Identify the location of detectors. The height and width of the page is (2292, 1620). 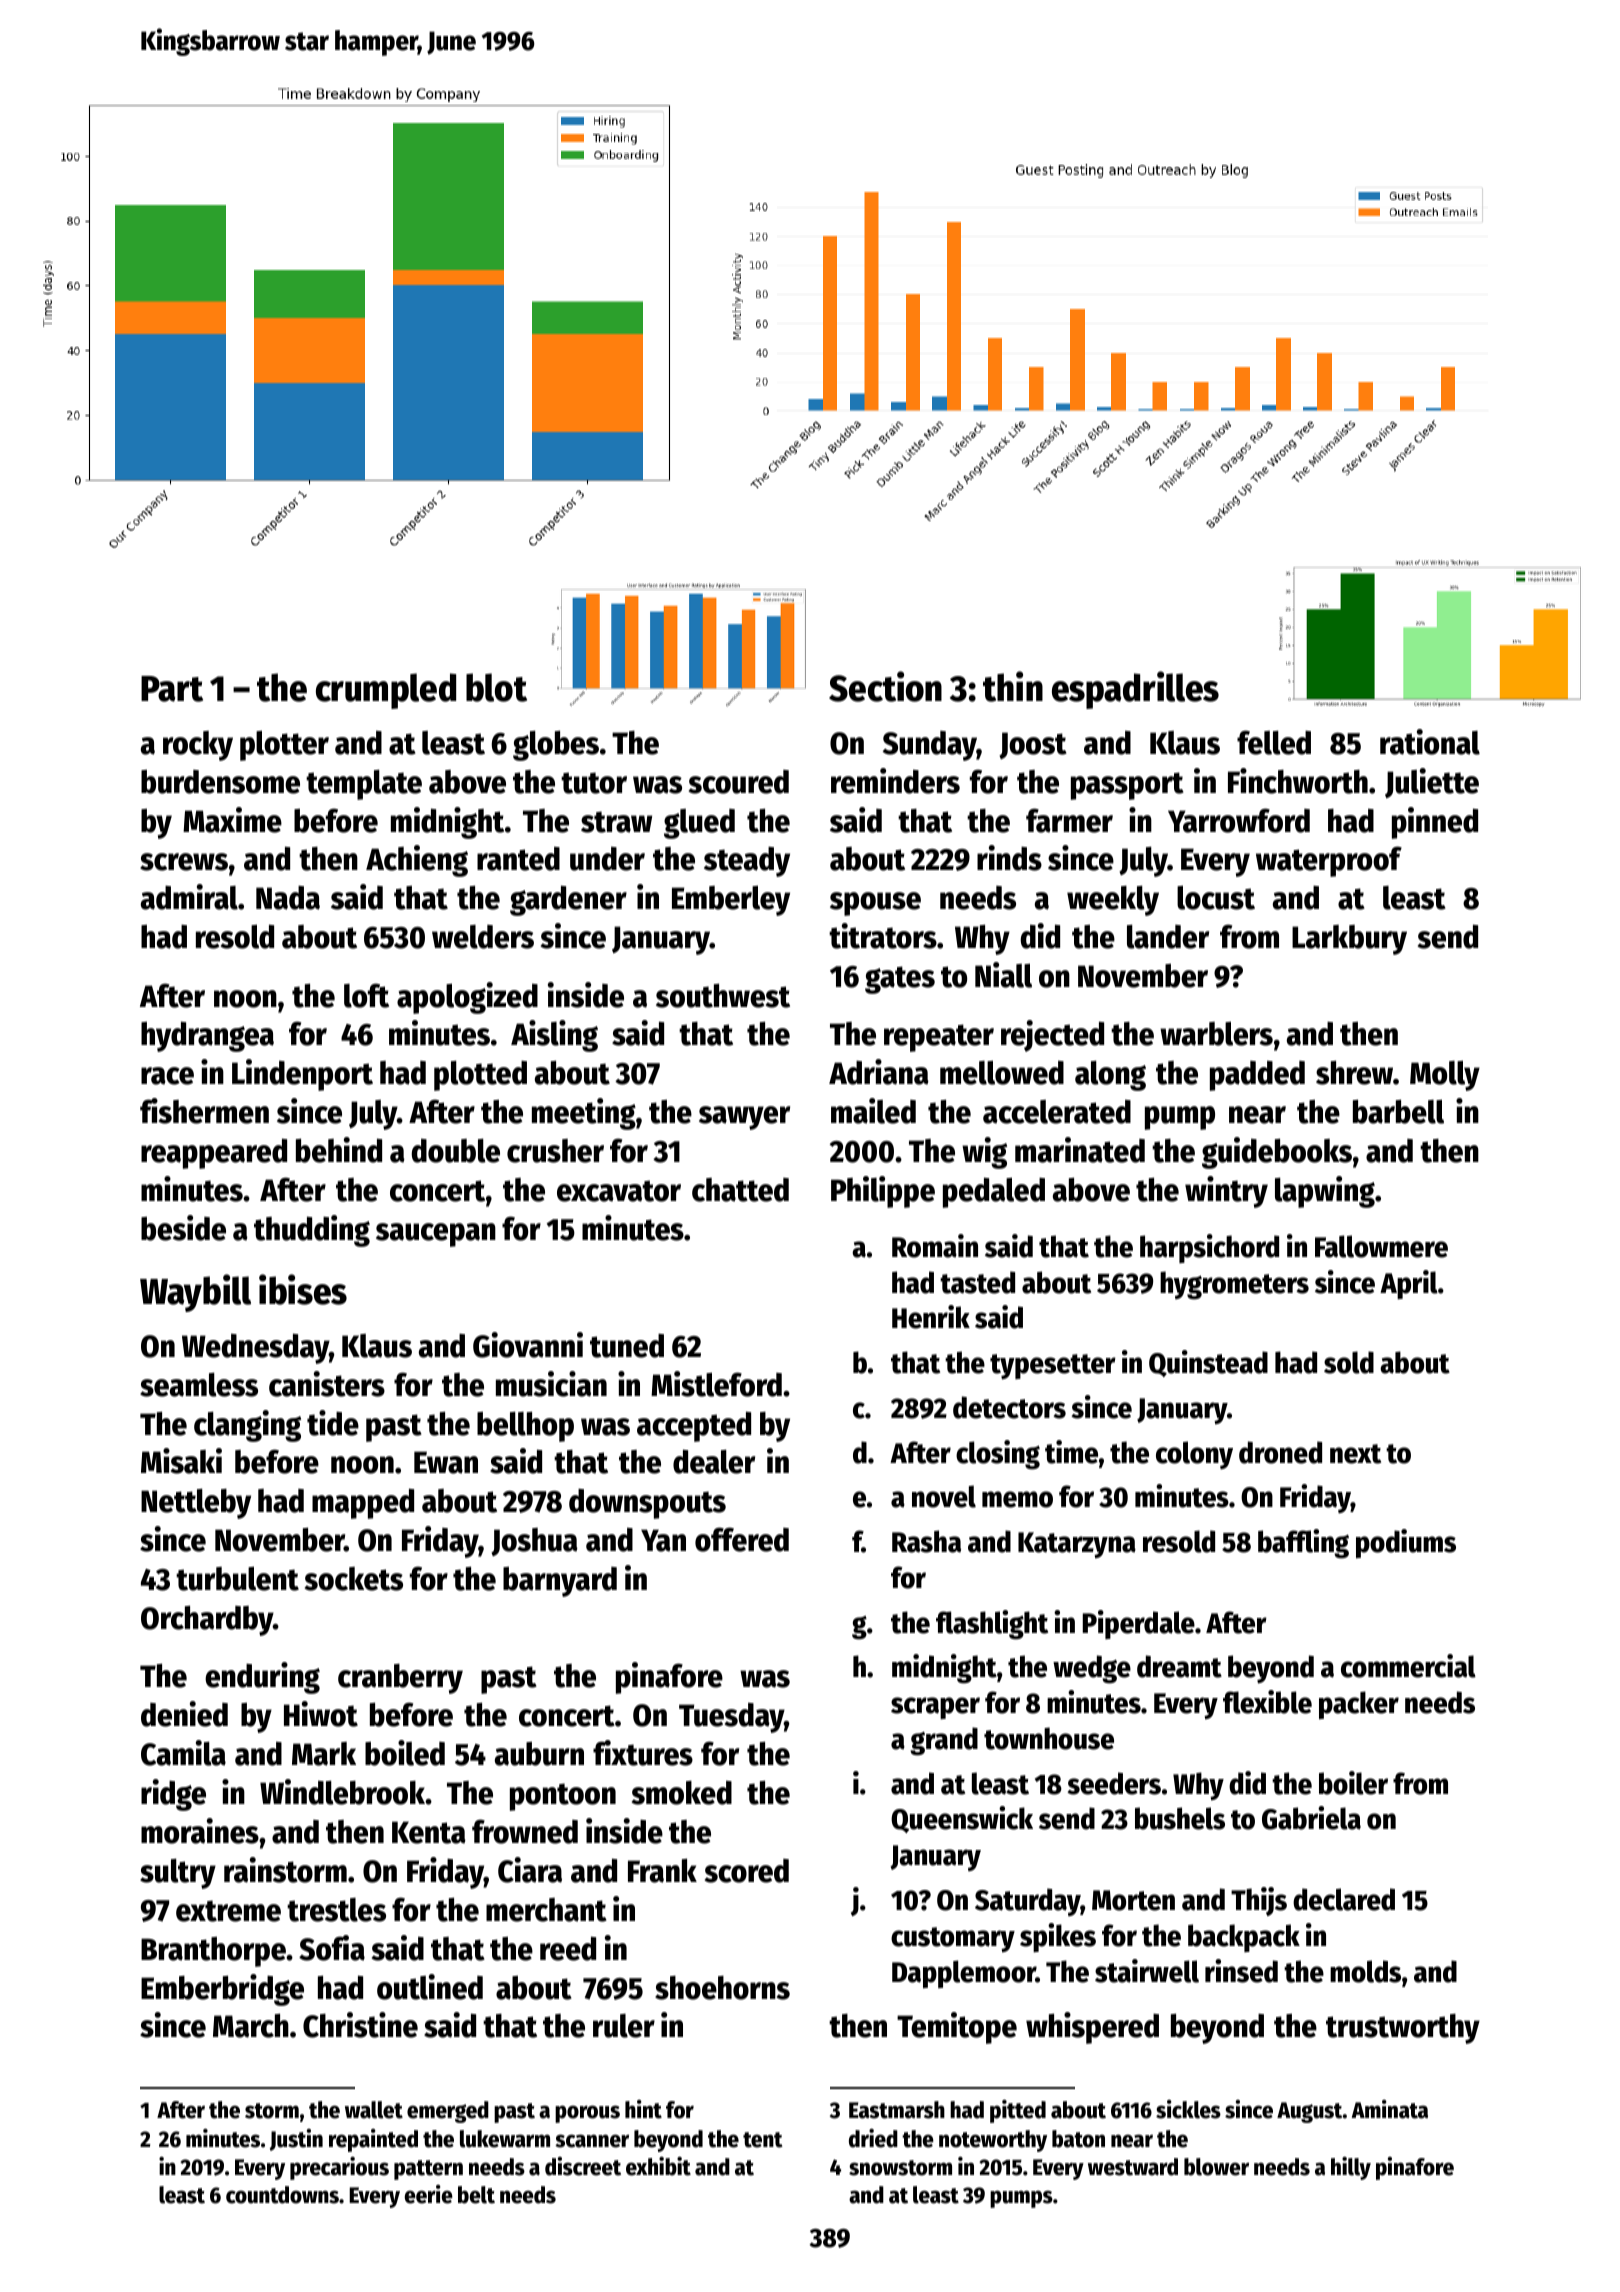
(1009, 1407).
